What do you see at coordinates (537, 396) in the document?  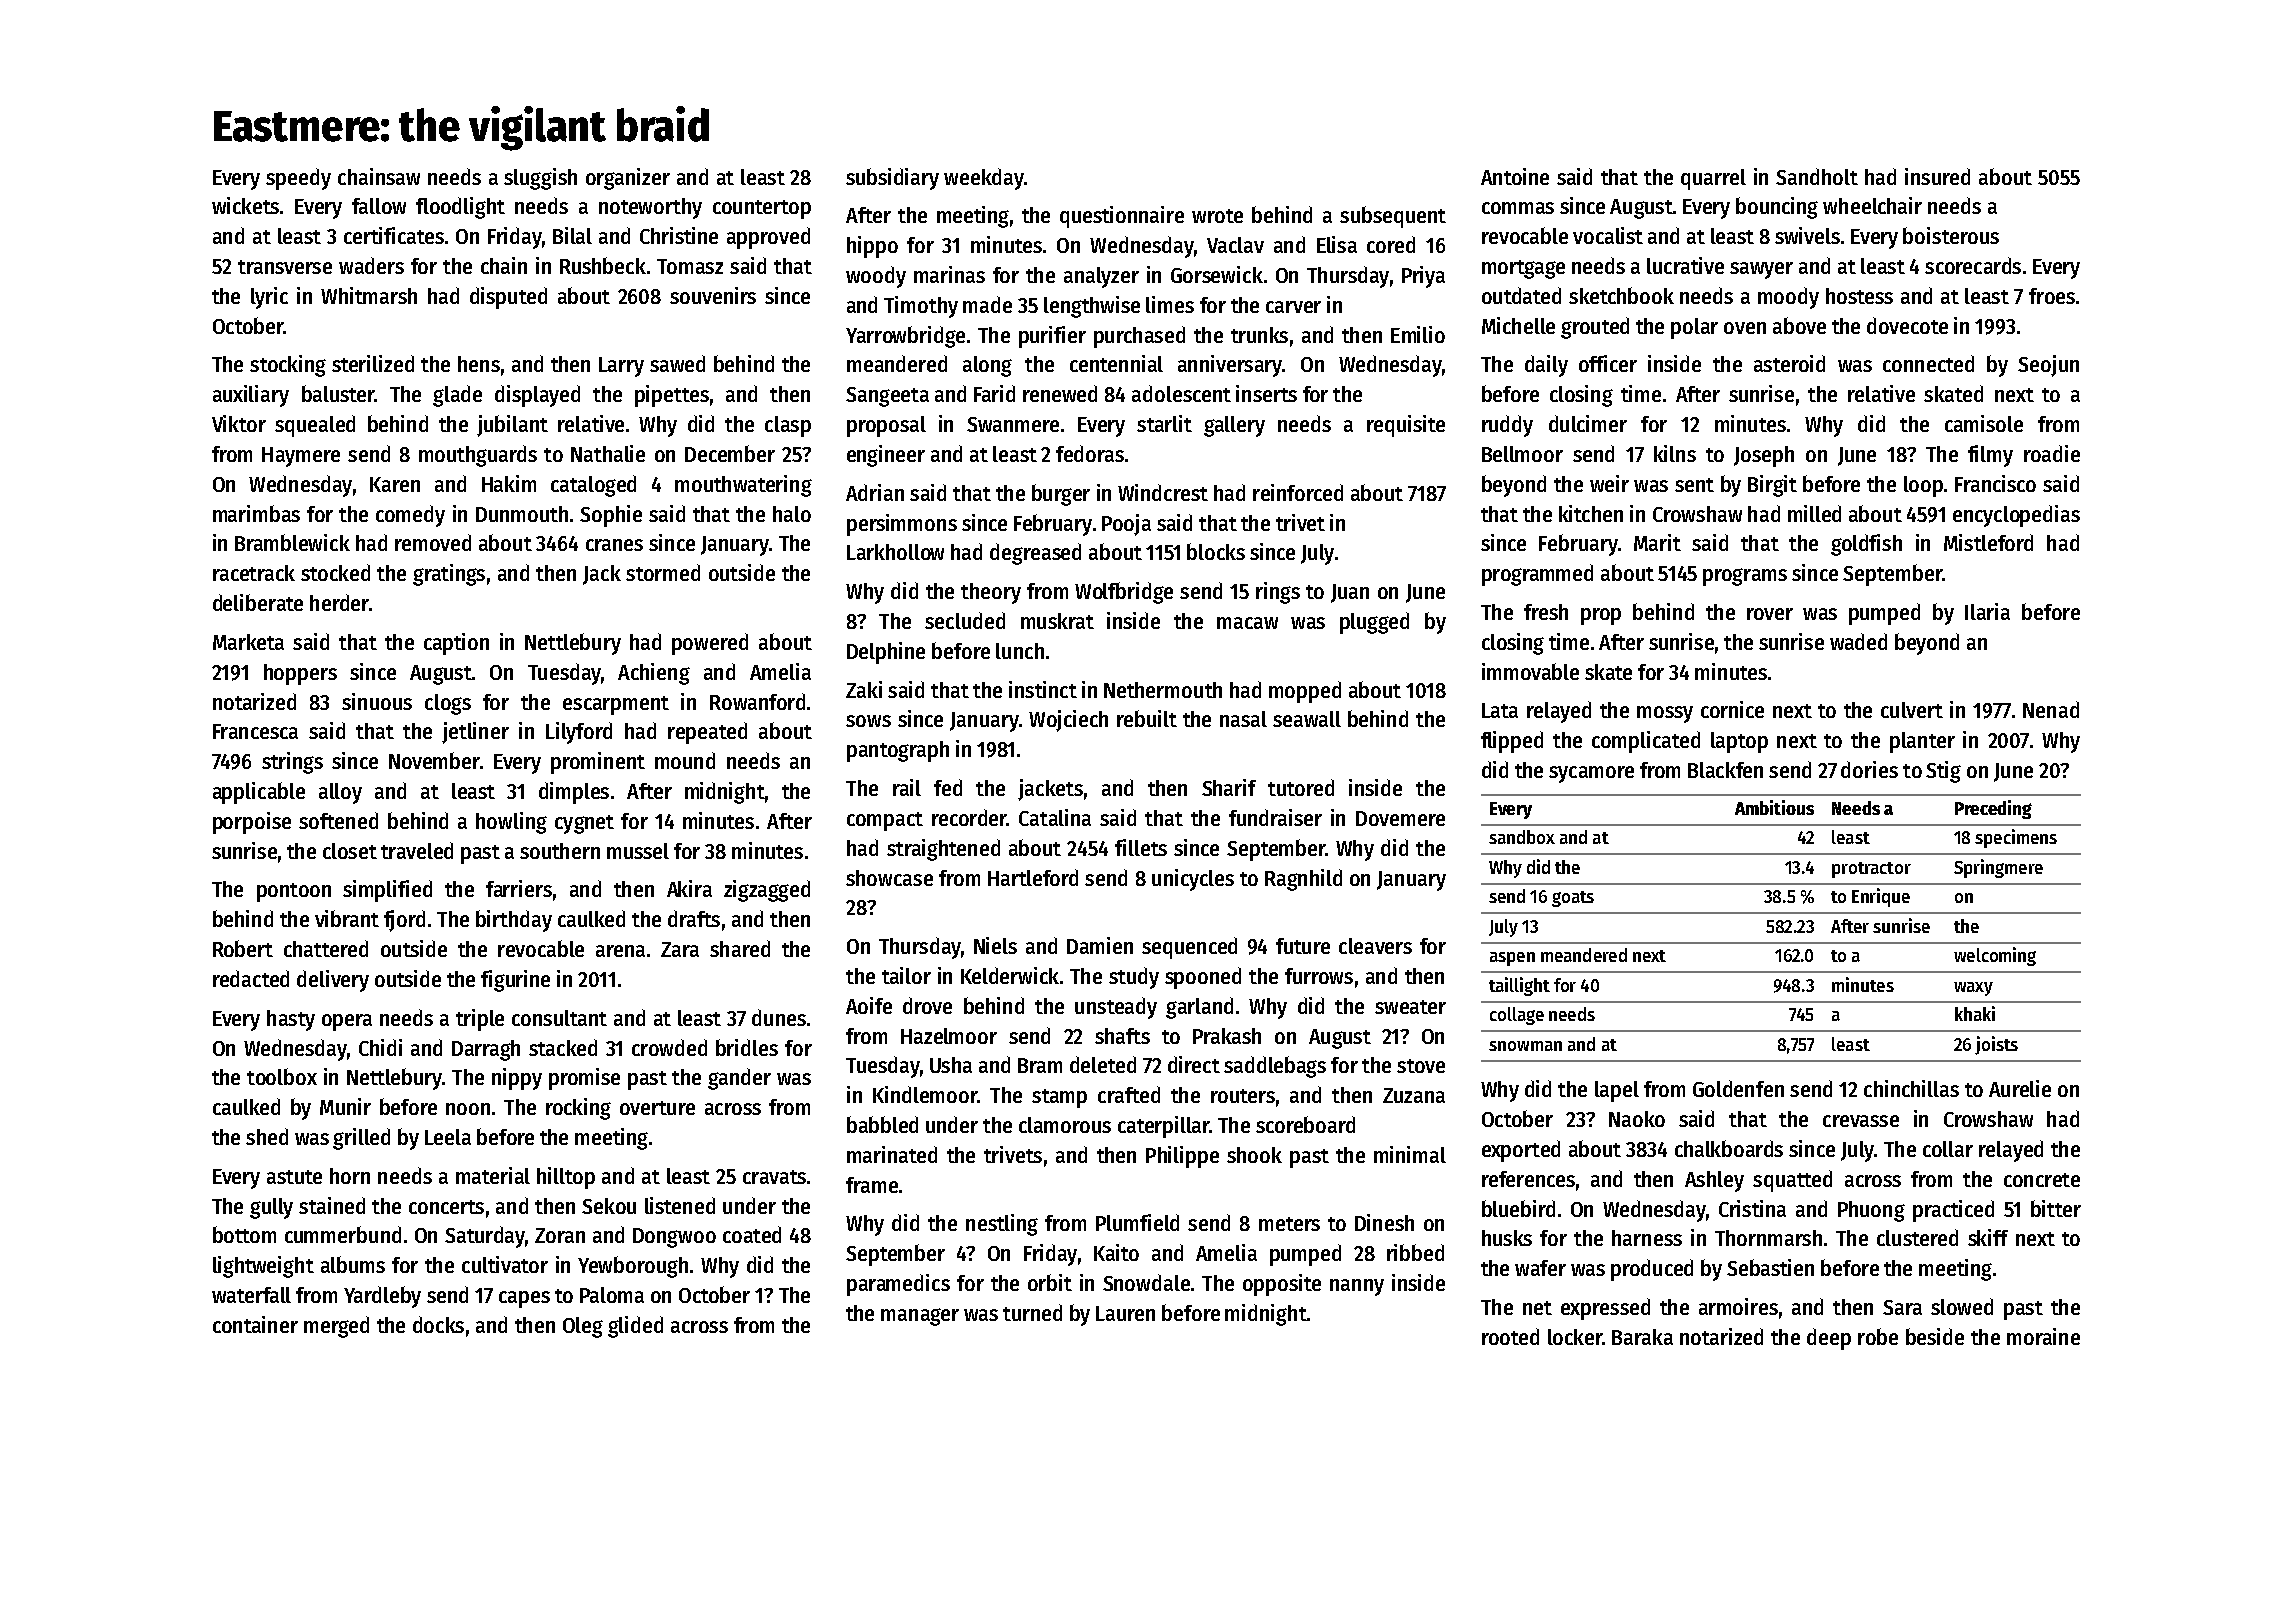 I see `displayed` at bounding box center [537, 396].
